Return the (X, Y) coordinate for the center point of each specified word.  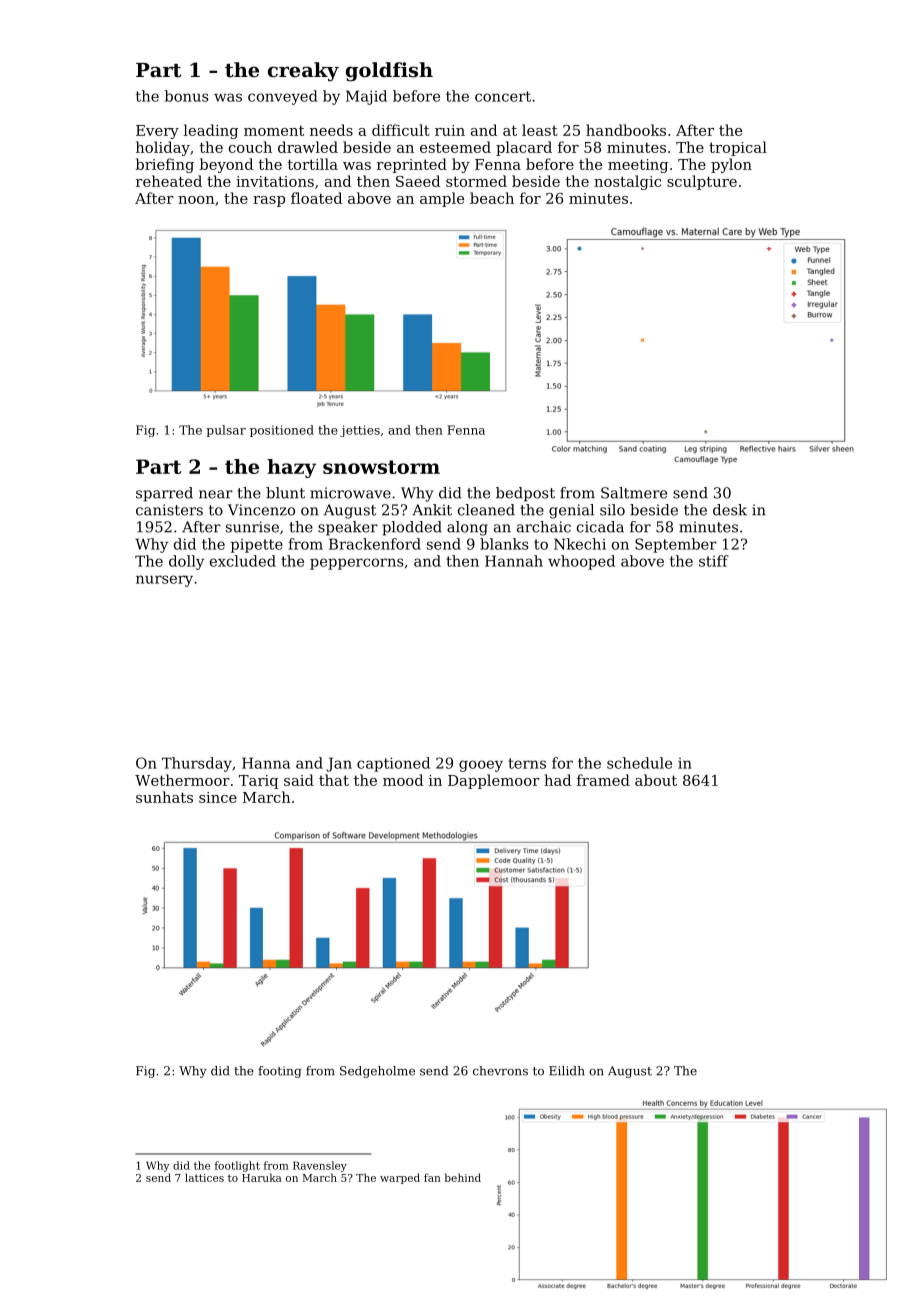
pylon (731, 165)
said (299, 780)
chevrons (500, 1071)
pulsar (226, 431)
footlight (237, 1166)
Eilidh (567, 1071)
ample (442, 199)
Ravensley (320, 1166)
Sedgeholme (377, 1072)
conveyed (283, 97)
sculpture (702, 182)
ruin (450, 130)
